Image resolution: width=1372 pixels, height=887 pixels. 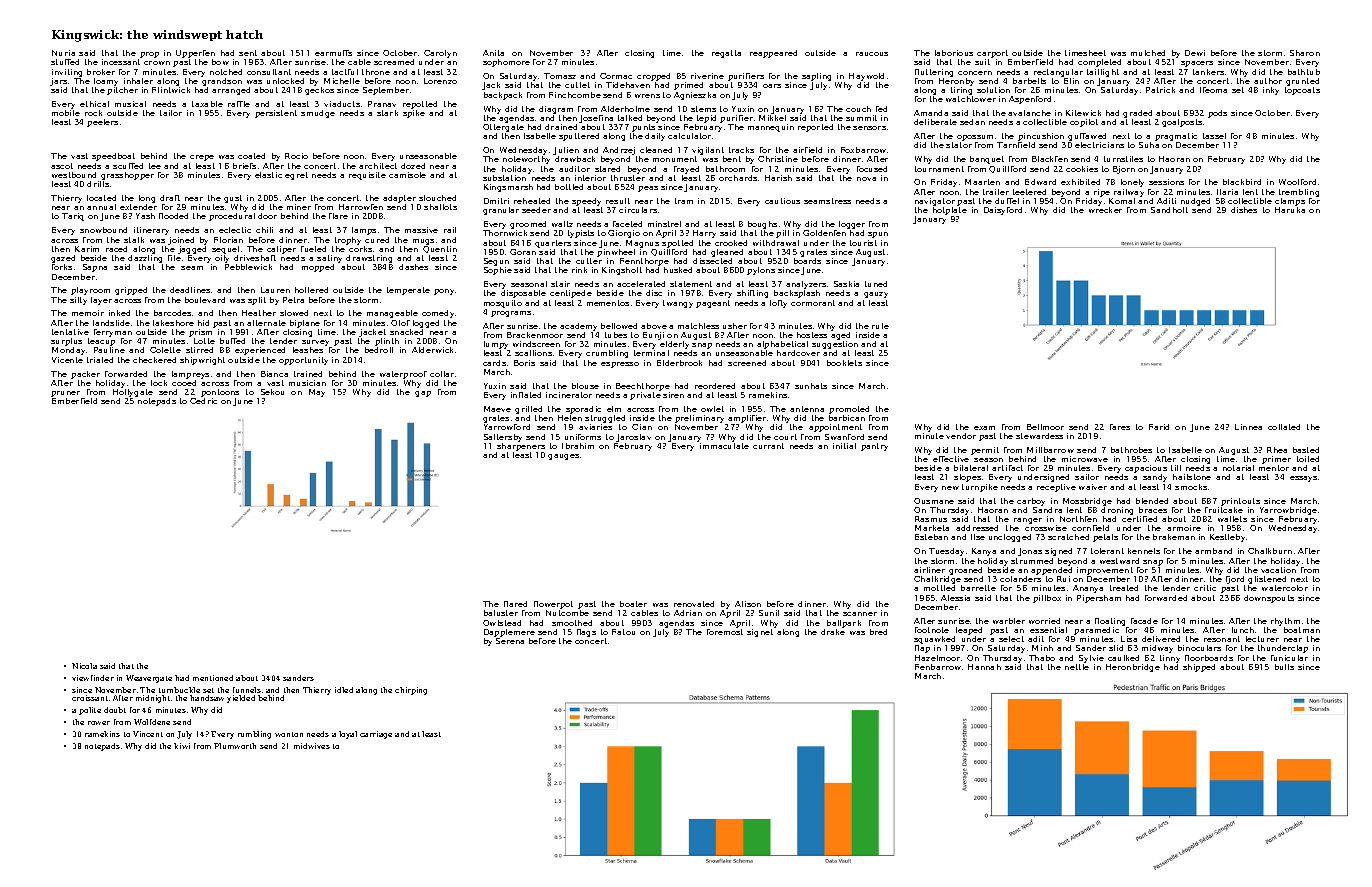 What do you see at coordinates (1197, 64) in the image?
I see `spacers` at bounding box center [1197, 64].
